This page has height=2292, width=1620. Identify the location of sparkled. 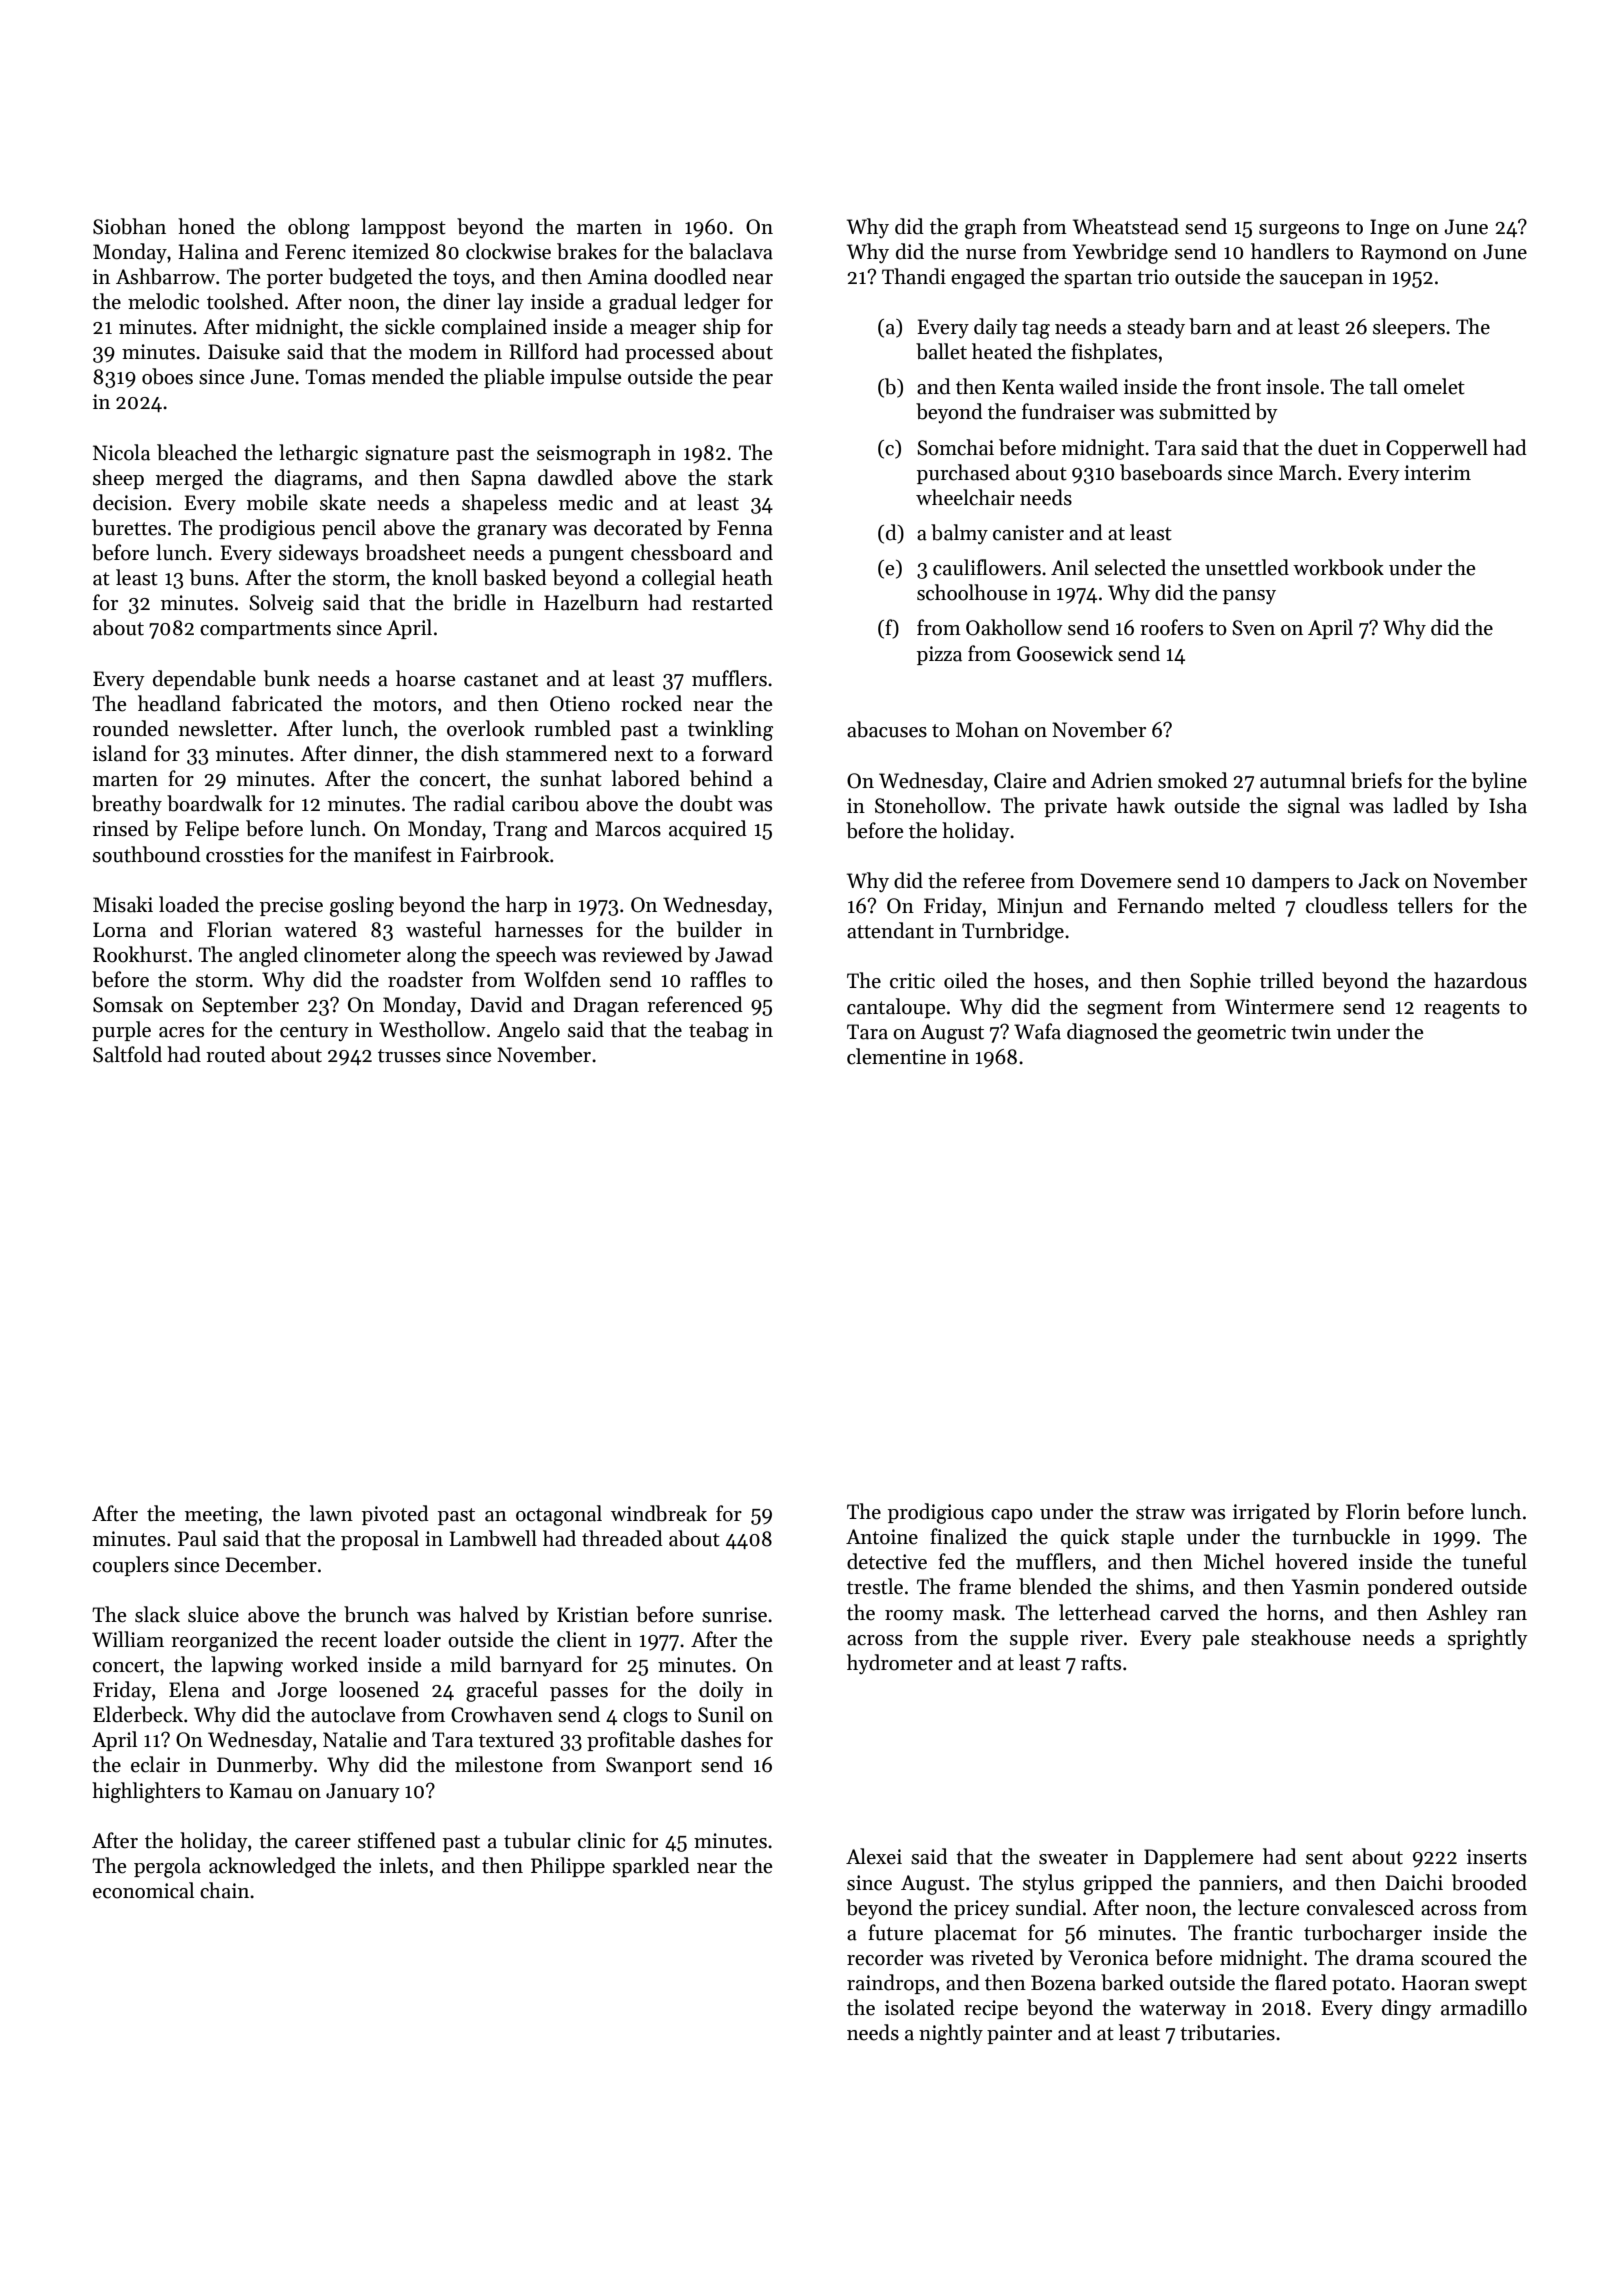
(651, 1867).
